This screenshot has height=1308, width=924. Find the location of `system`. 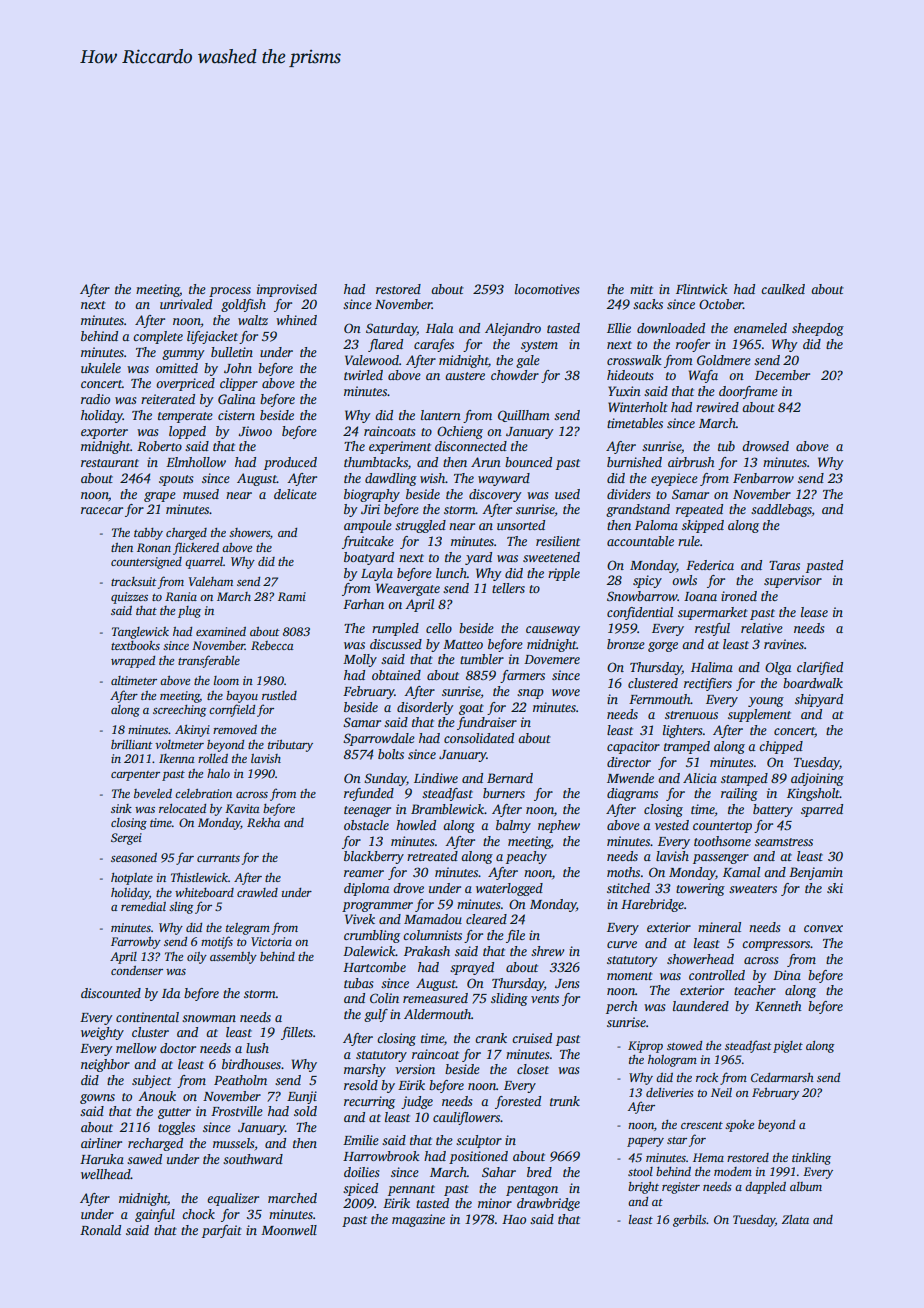

system is located at coordinates (539, 346).
